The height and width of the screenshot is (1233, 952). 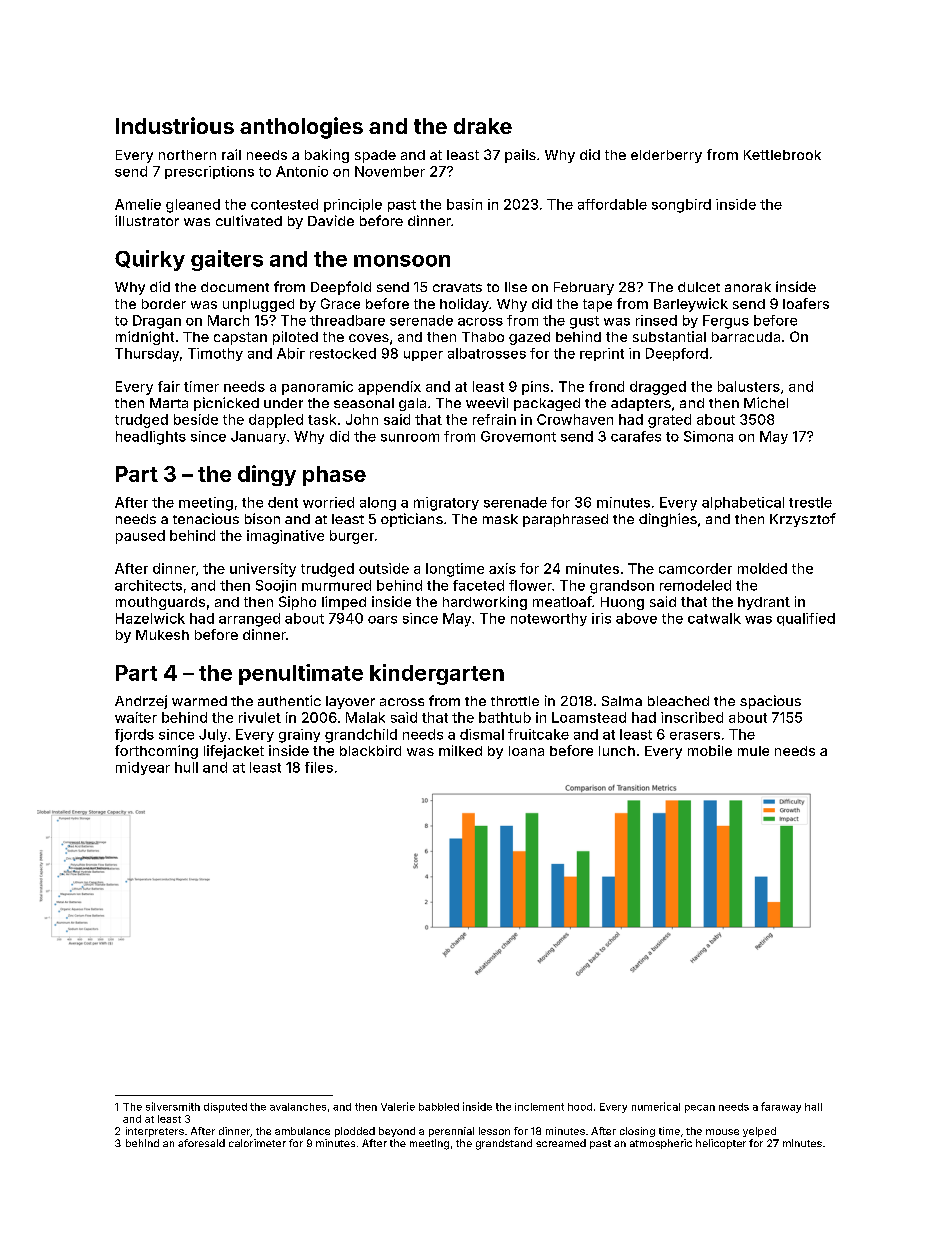 I want to click on Kettlebrook, so click(x=782, y=155).
